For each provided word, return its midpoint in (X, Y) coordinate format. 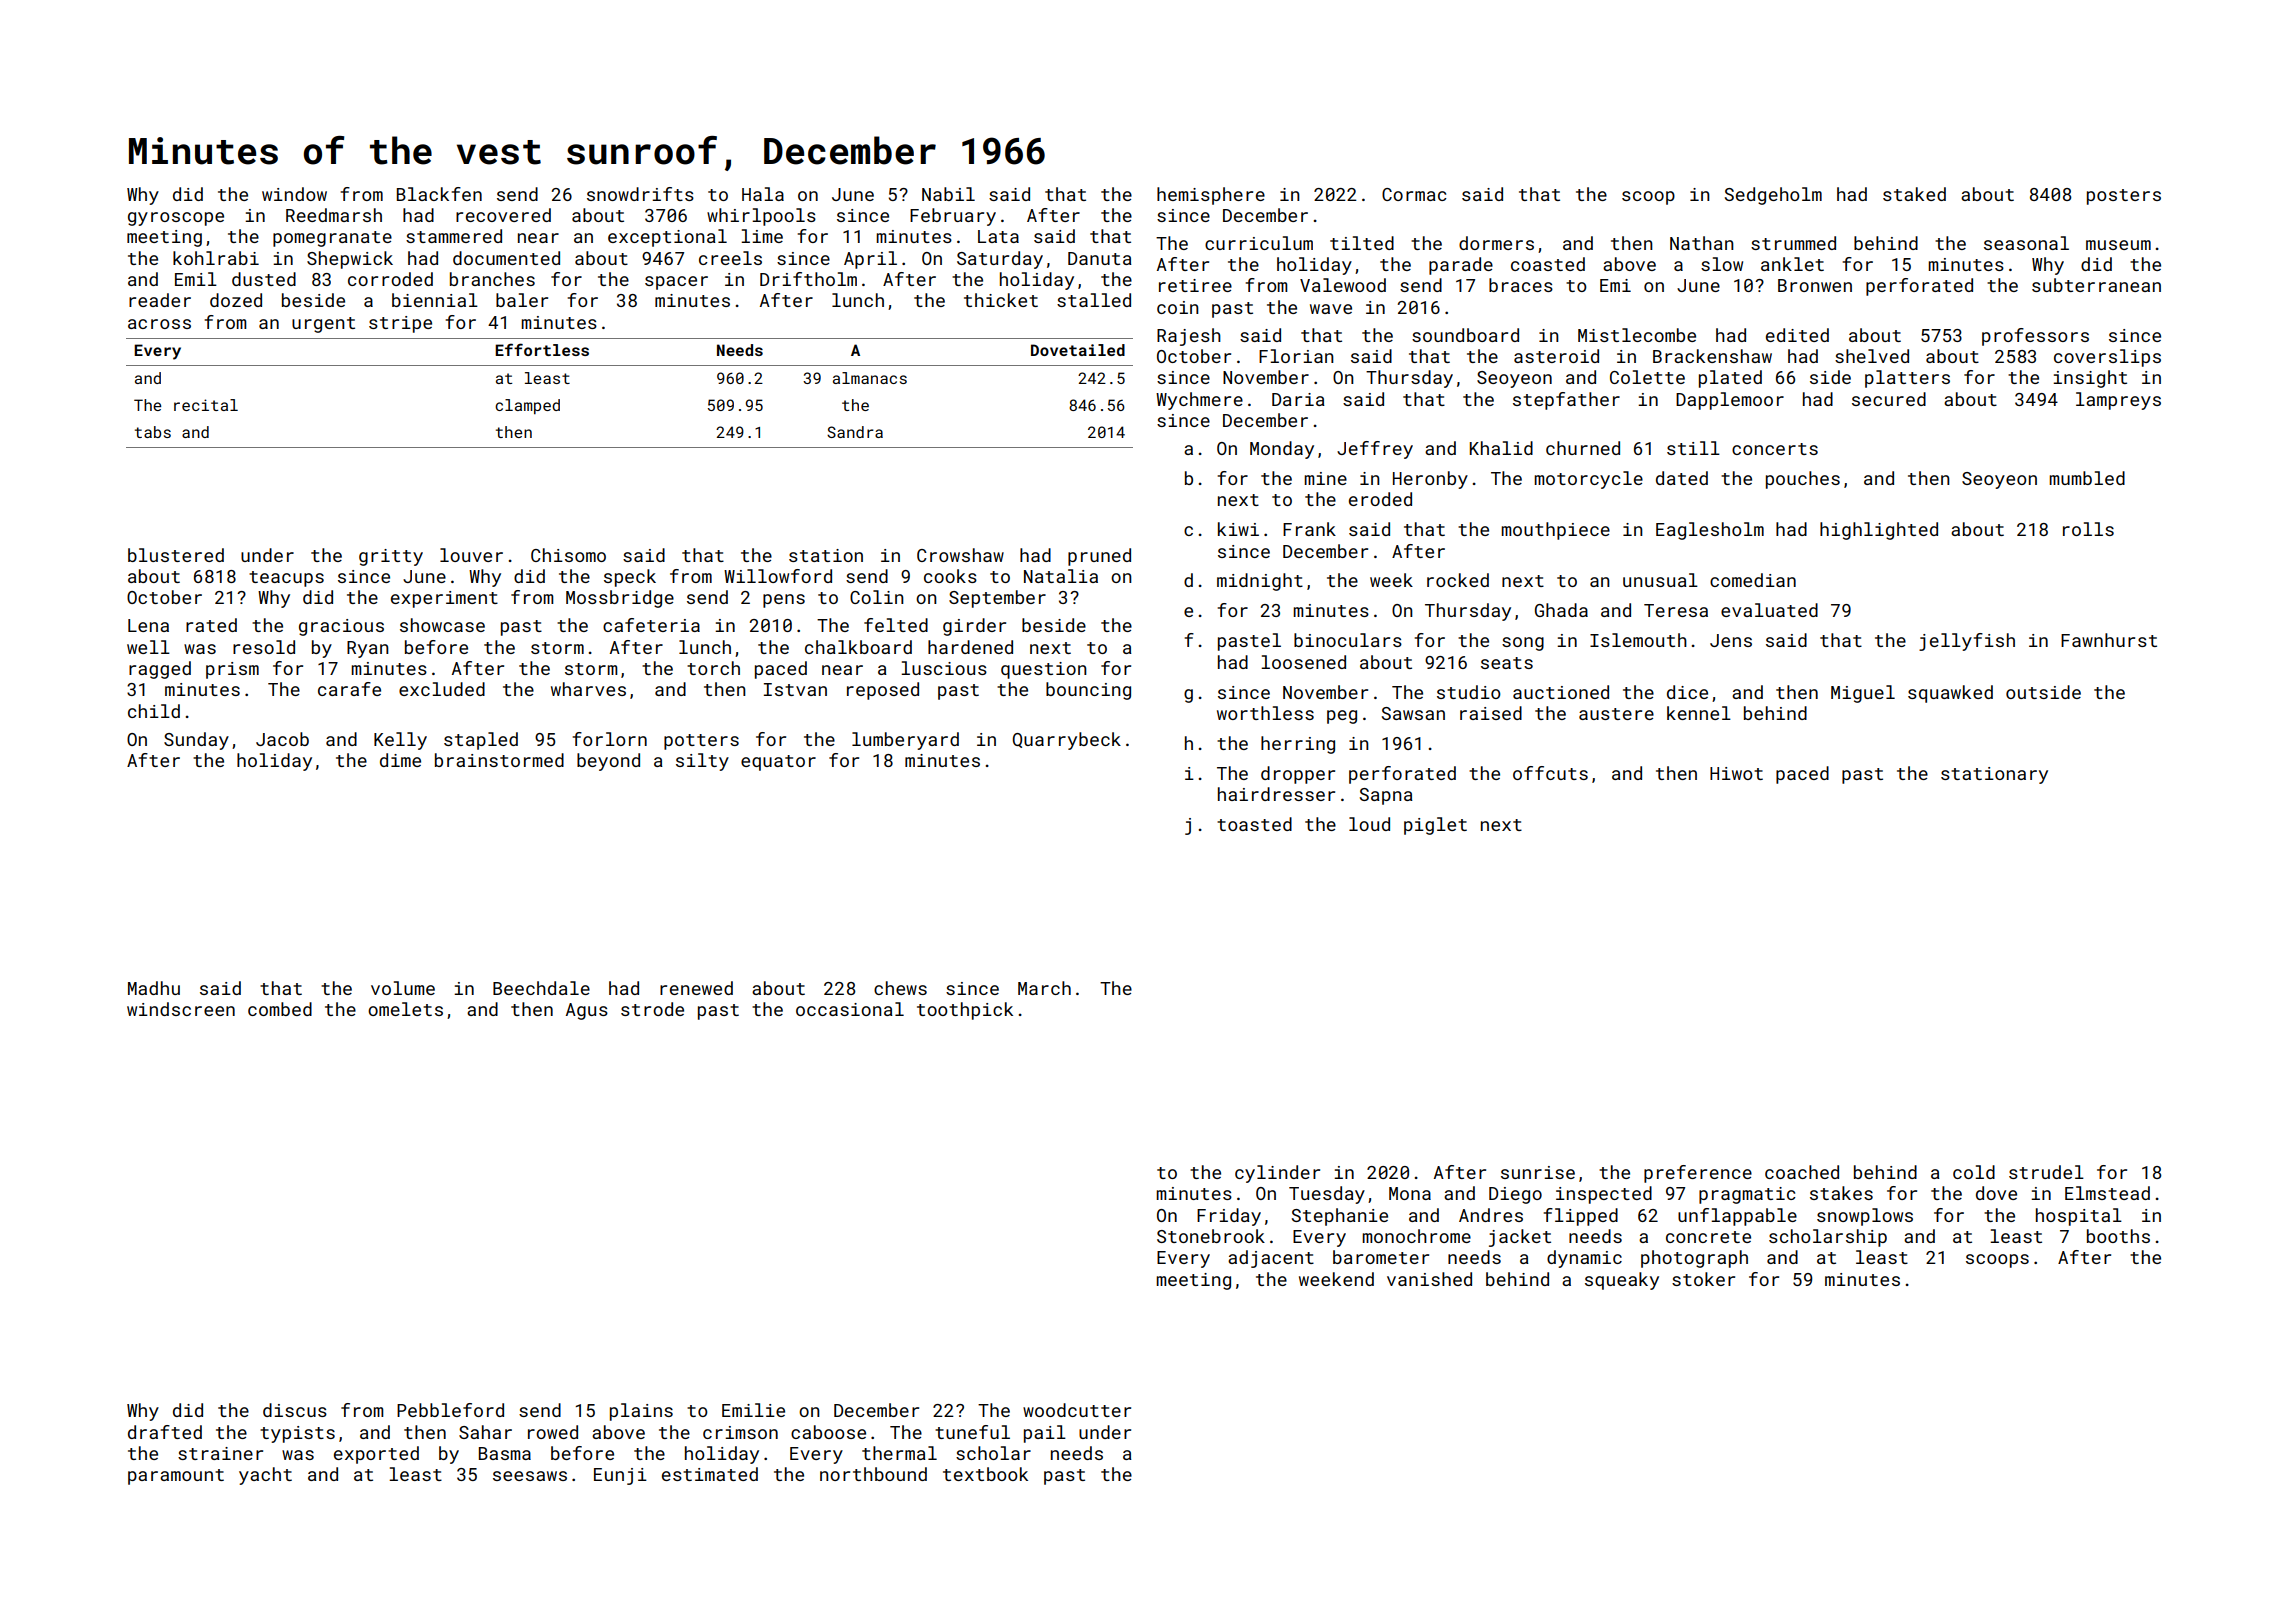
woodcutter (1077, 1410)
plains (641, 1412)
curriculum (1259, 243)
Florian (1296, 356)
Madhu (154, 988)
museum (2118, 245)
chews (900, 988)
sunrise (1538, 1172)
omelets (405, 1009)
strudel (2046, 1172)
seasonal (2026, 243)
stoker (1703, 1279)
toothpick (965, 1011)
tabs (153, 432)
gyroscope (176, 219)
